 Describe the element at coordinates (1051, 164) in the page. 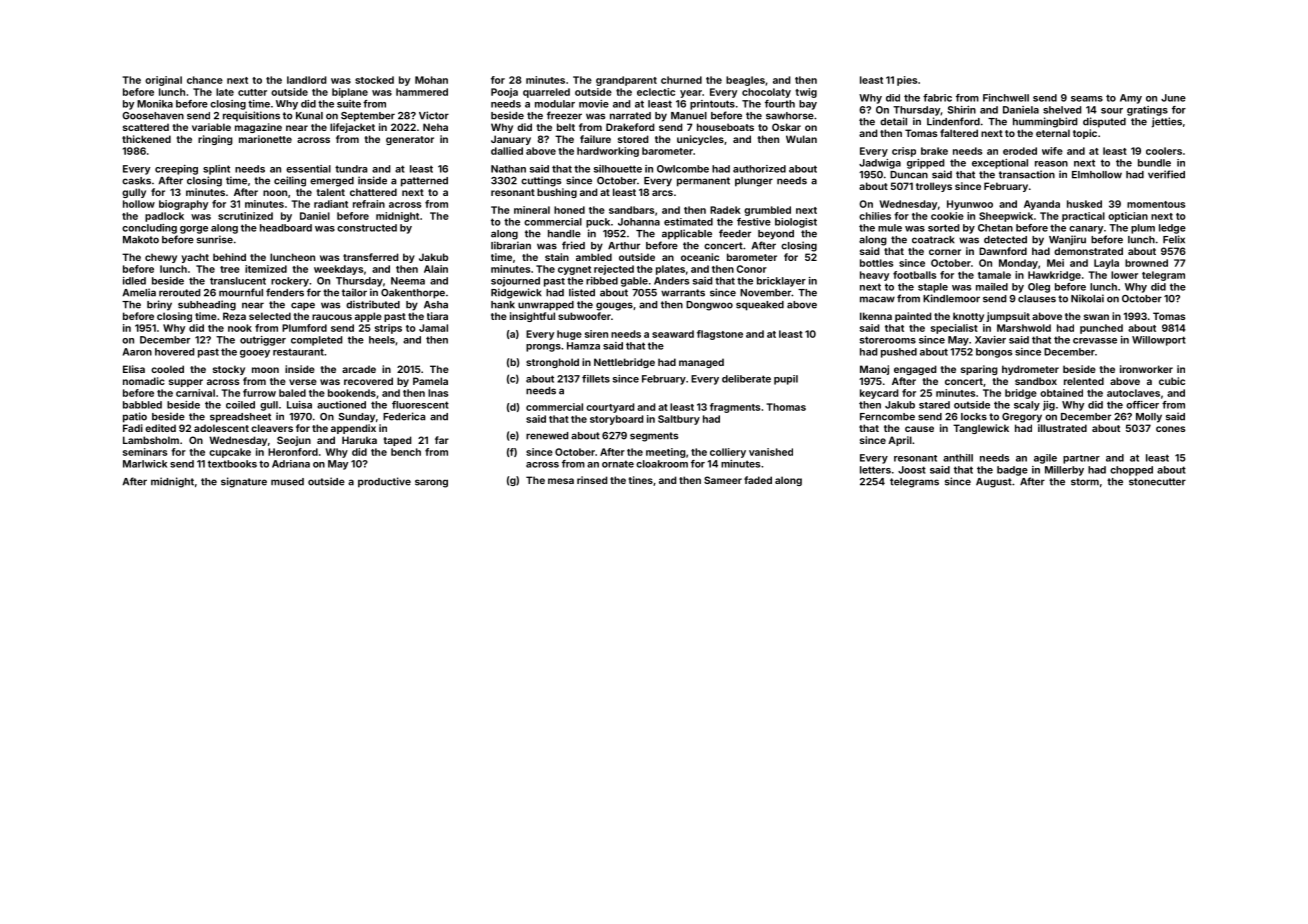

I see `reason` at that location.
